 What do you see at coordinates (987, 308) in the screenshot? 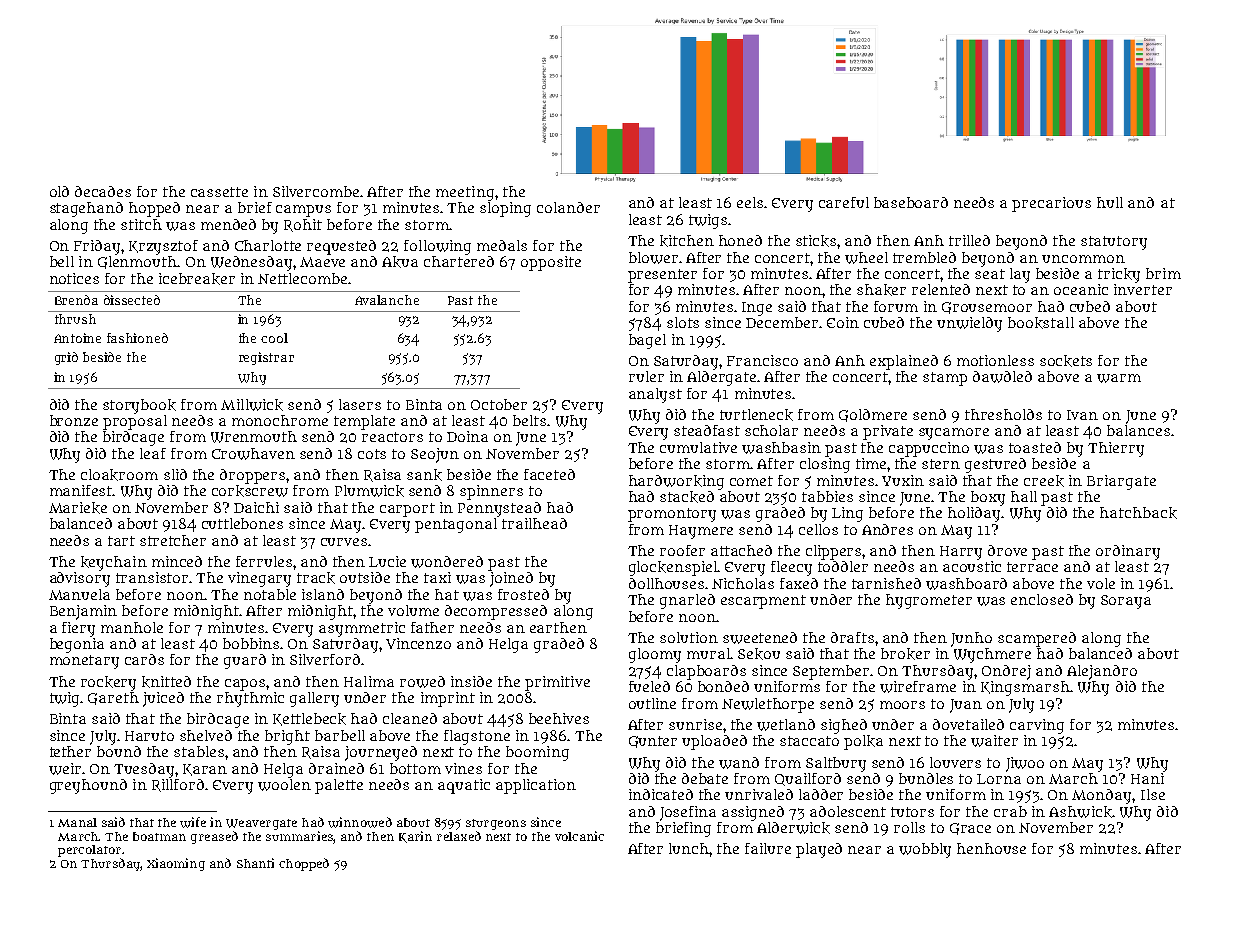
I see `Grousemoor` at bounding box center [987, 308].
